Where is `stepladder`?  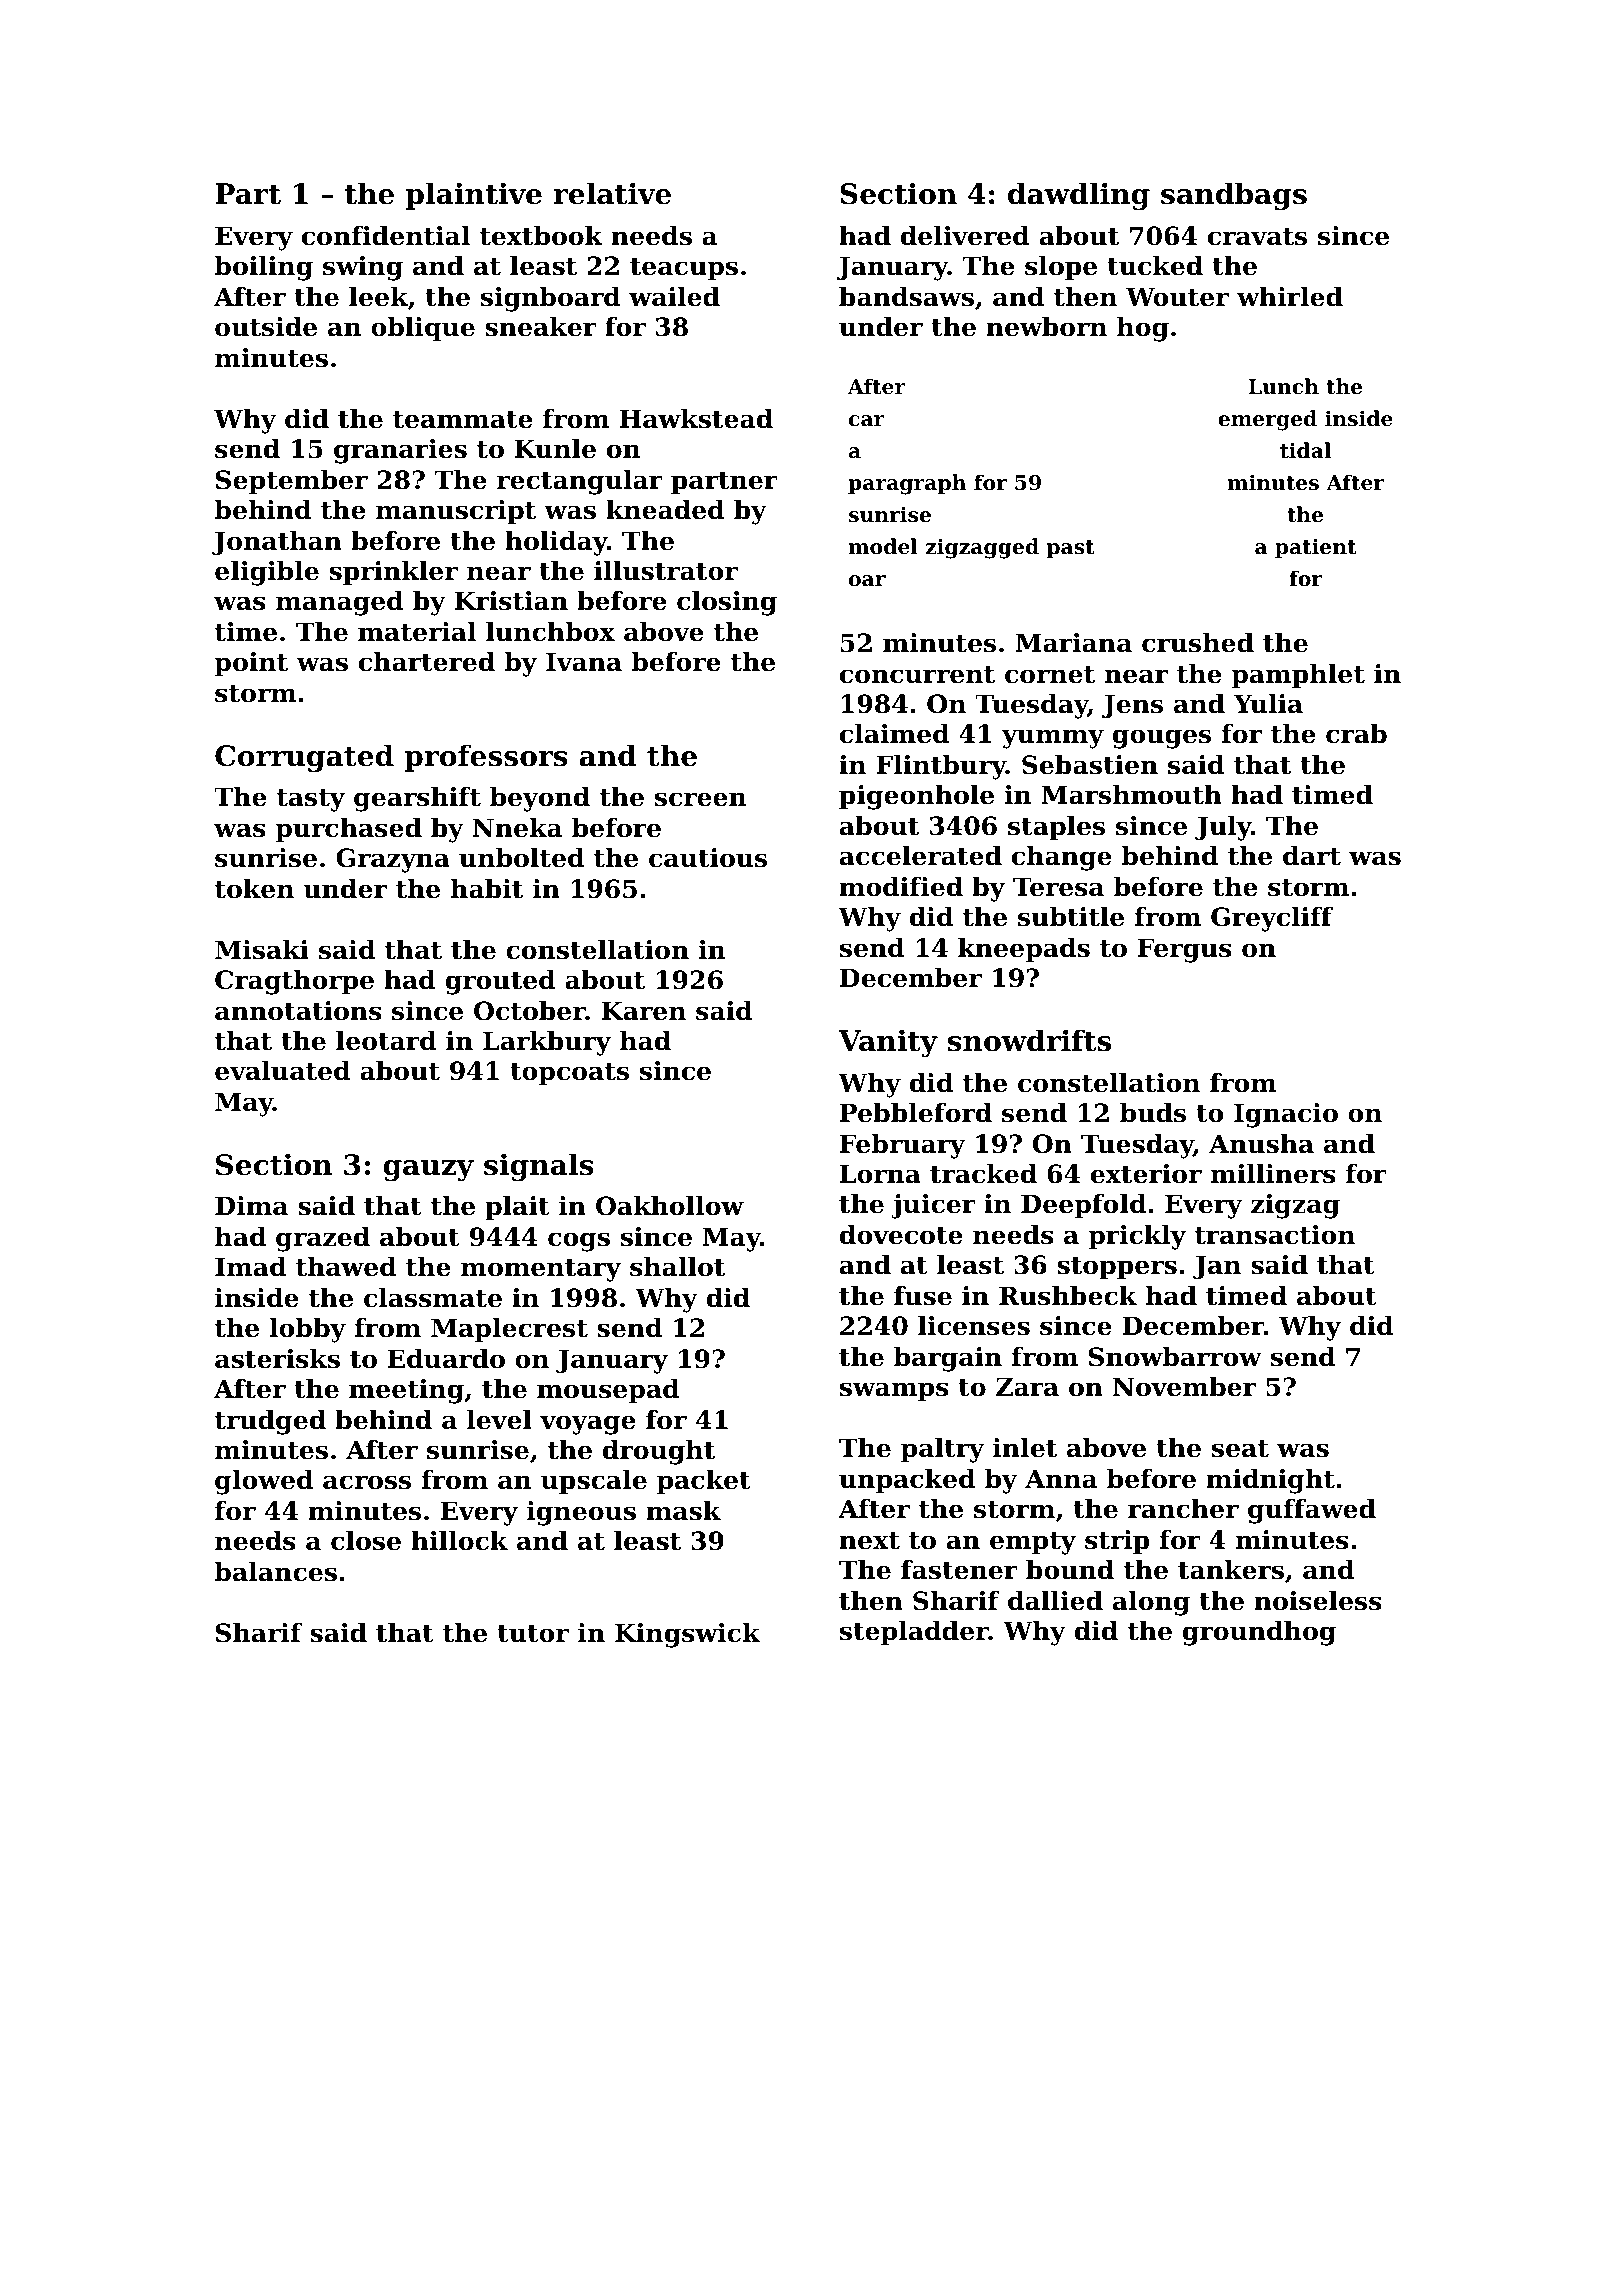 stepladder is located at coordinates (914, 1633).
